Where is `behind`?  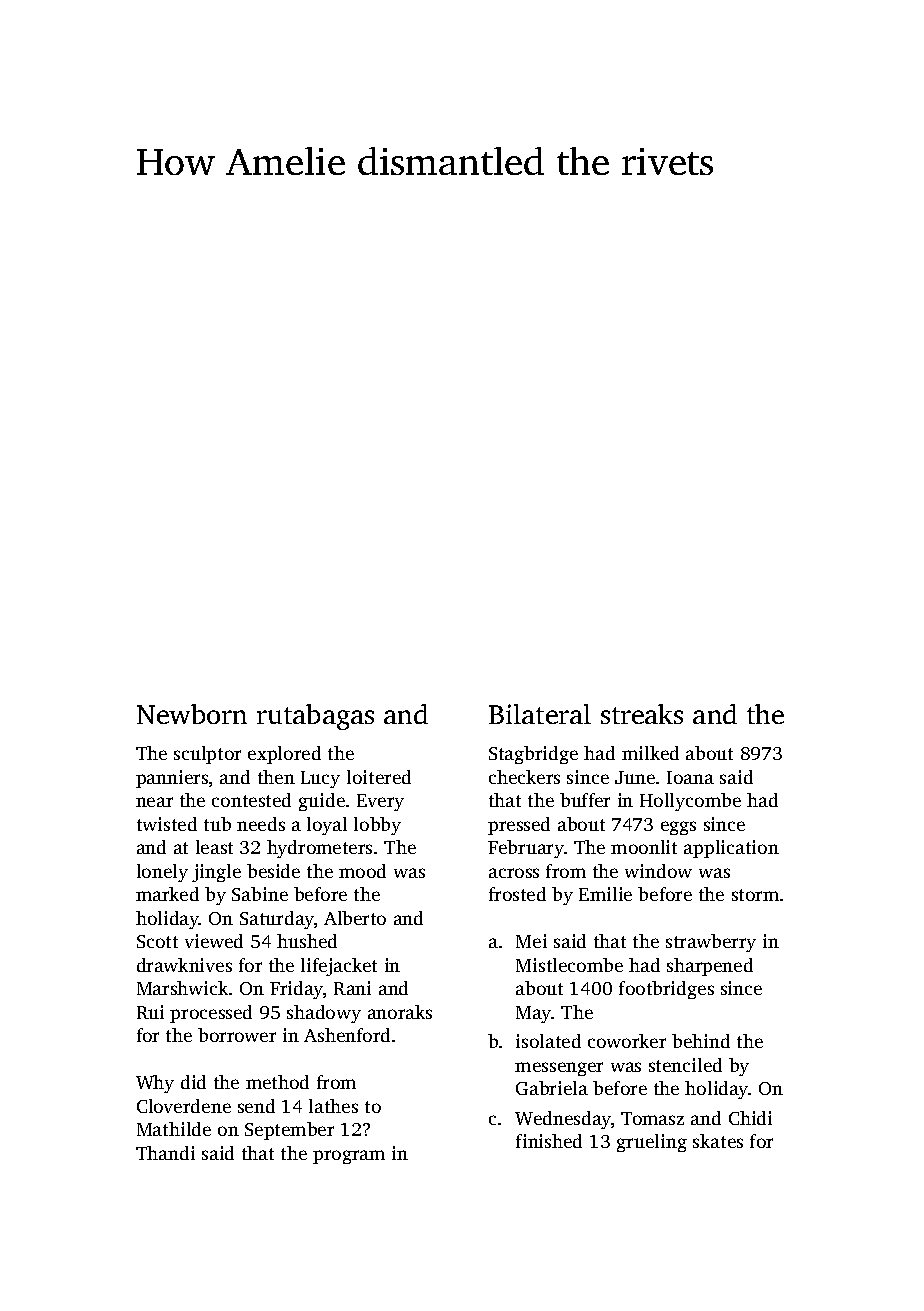
behind is located at coordinates (701, 1041).
